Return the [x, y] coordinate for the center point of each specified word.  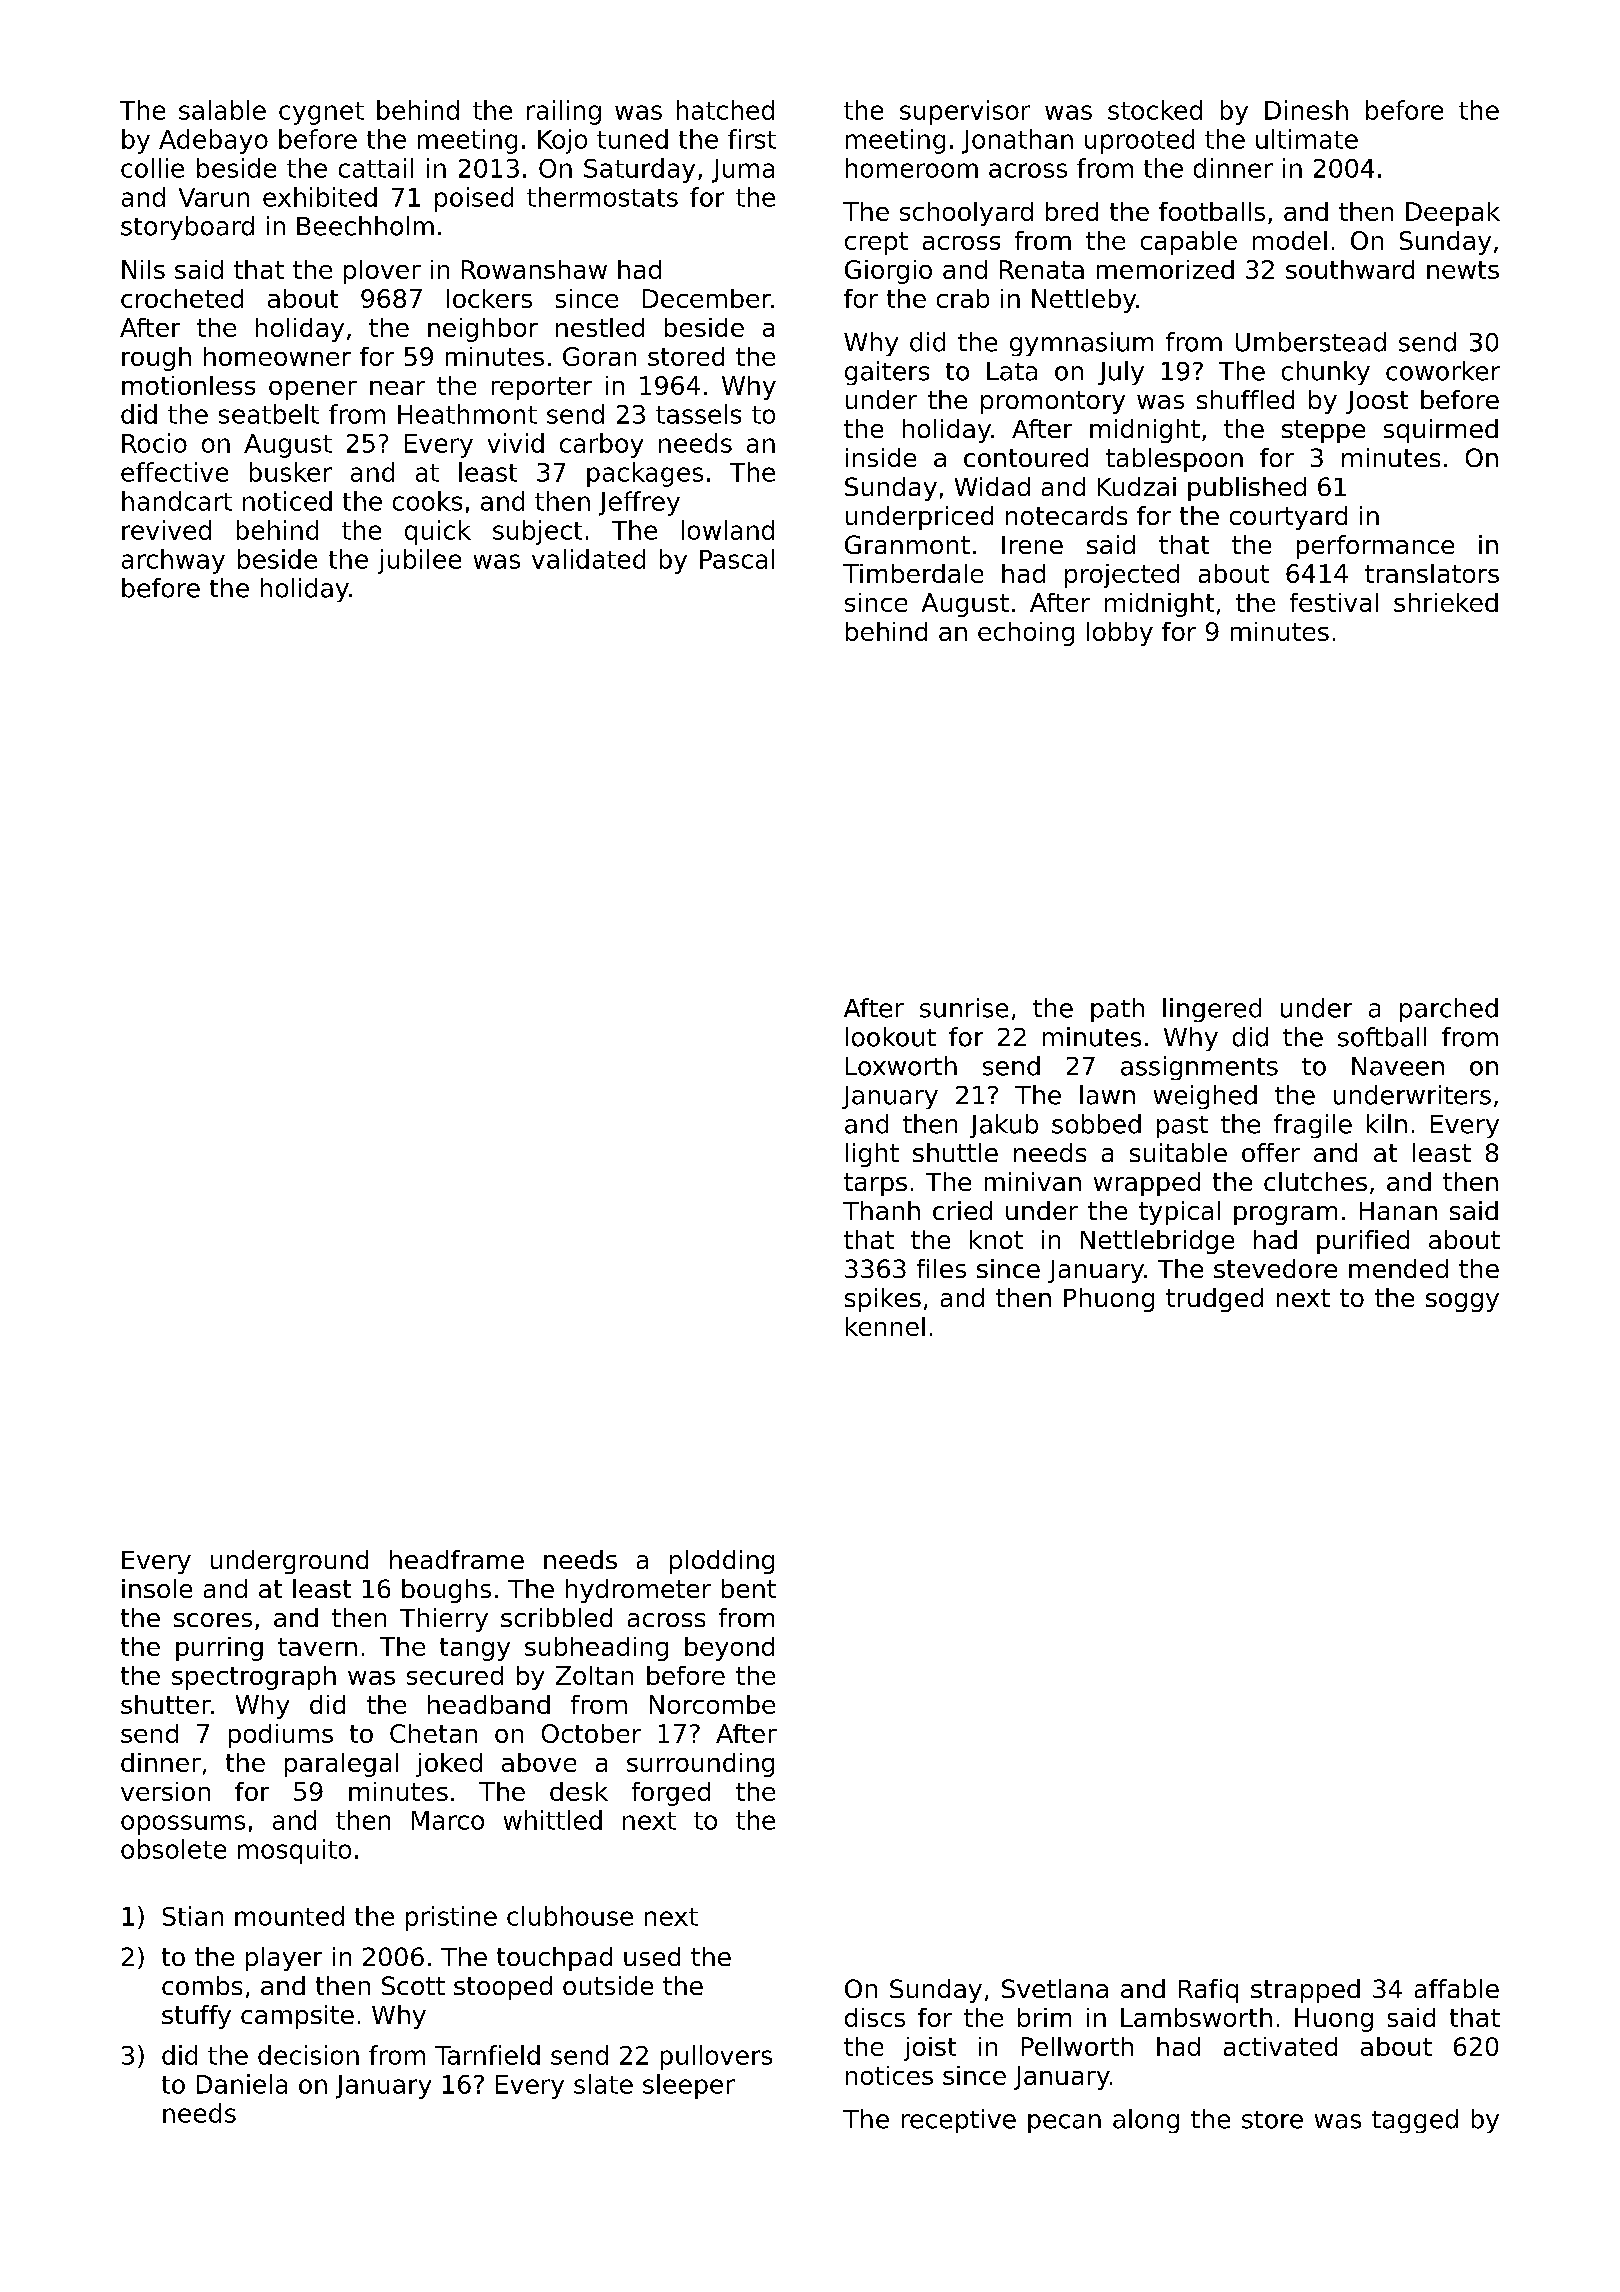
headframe [457, 1559]
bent [749, 1588]
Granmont [907, 544]
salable [222, 110]
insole [157, 1588]
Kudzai [1137, 486]
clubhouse [570, 1916]
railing [564, 112]
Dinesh [1306, 110]
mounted [289, 1916]
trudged [1214, 1300]
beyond [729, 1649]
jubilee [419, 561]
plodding [722, 1562]
